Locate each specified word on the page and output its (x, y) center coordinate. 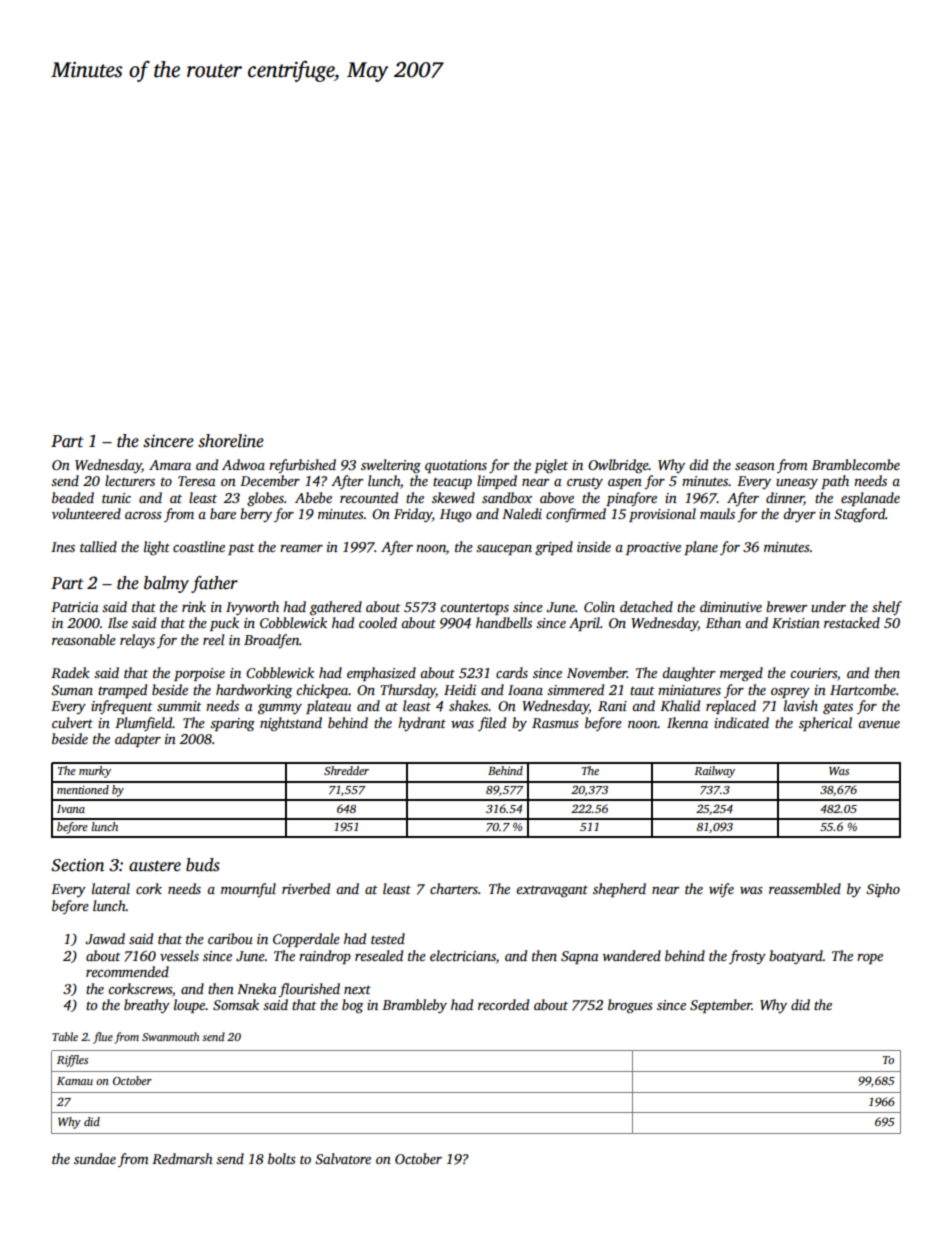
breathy (147, 1006)
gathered (336, 608)
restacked (852, 622)
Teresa (197, 481)
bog (352, 1006)
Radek (70, 672)
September (721, 1006)
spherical (825, 724)
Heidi (460, 689)
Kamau (75, 1081)
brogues (630, 1006)
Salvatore (343, 1158)
